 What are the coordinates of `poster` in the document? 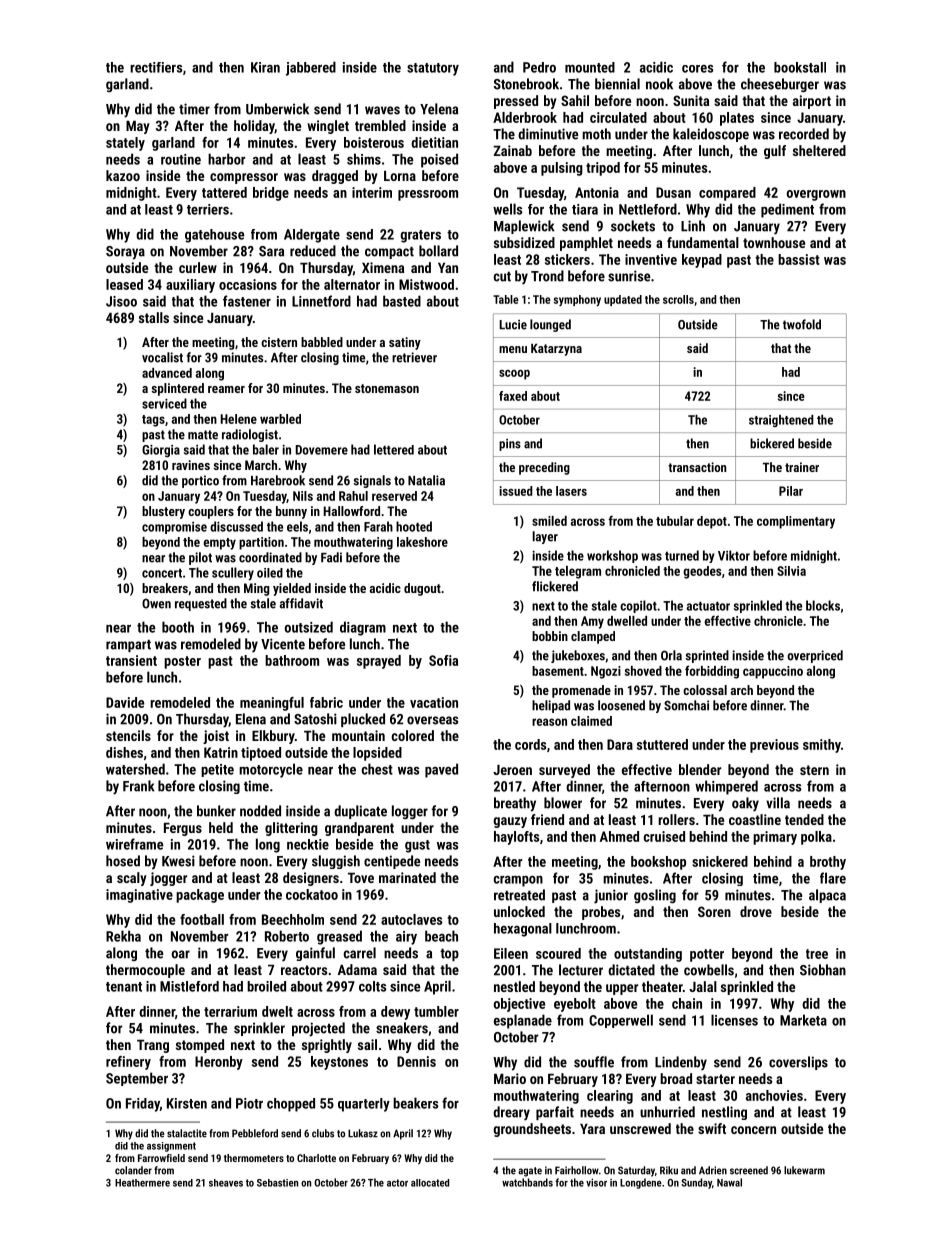 It's located at (182, 662).
